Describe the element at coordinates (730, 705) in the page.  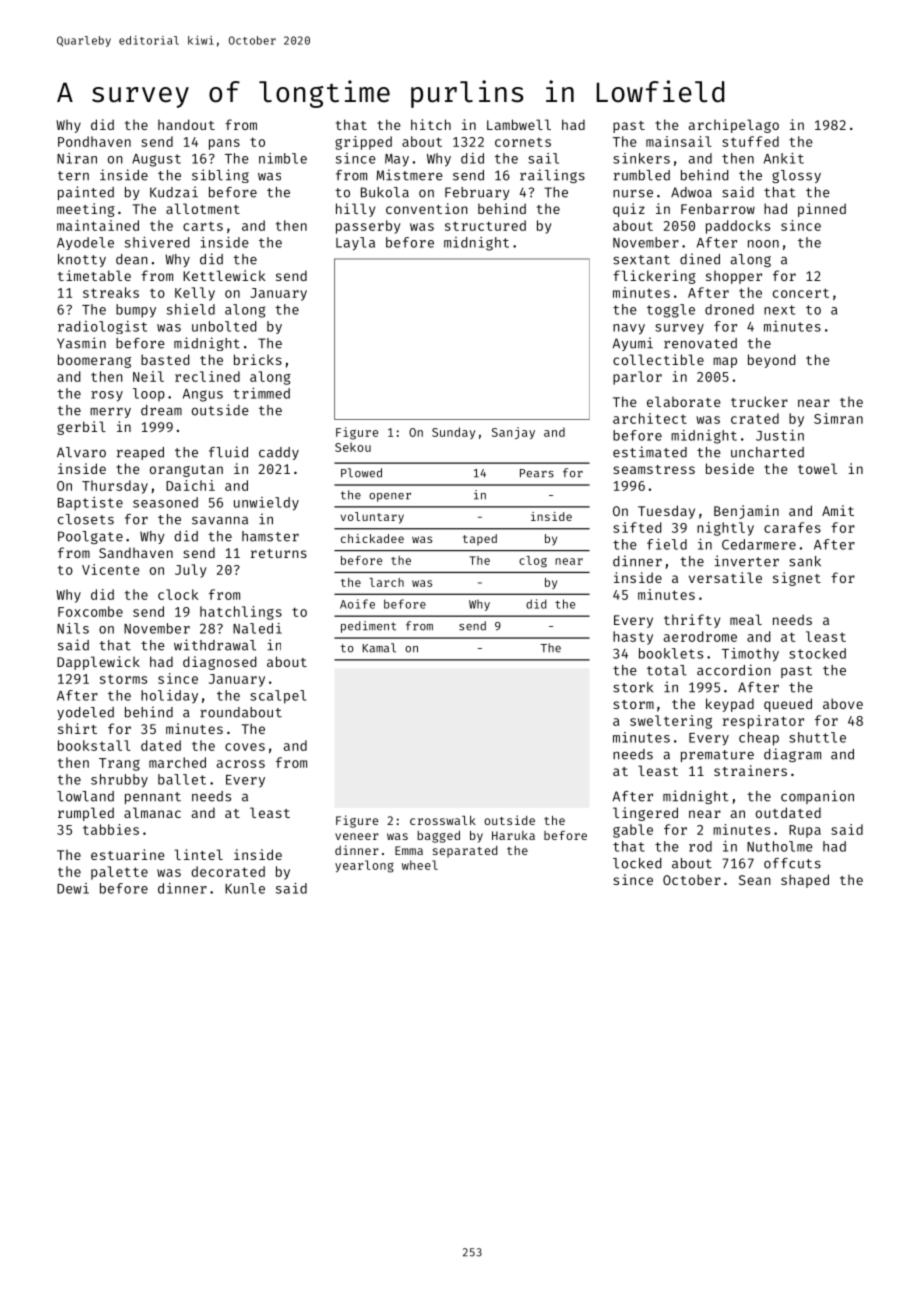
I see `keypad` at that location.
